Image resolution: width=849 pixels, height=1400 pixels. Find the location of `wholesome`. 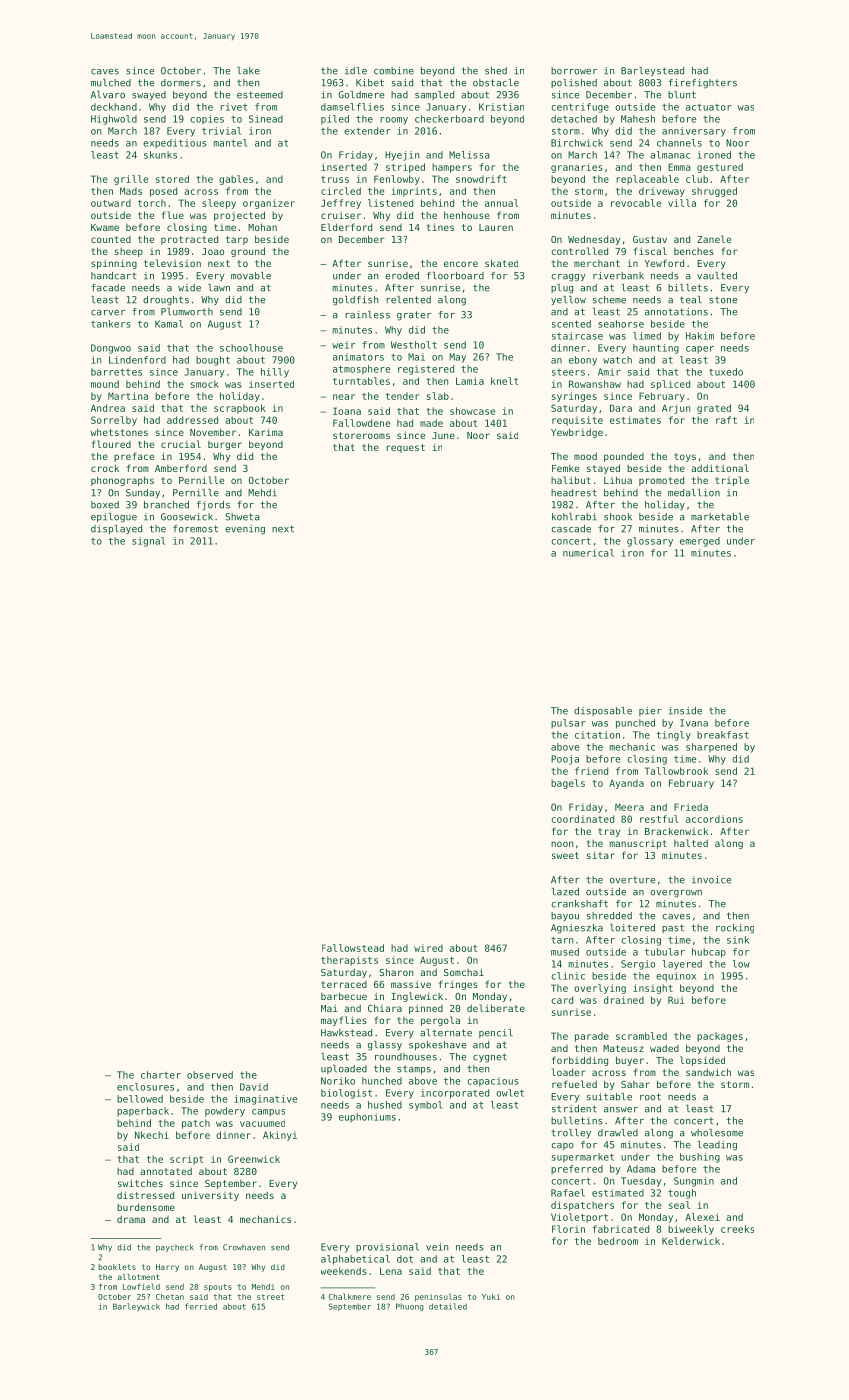

wholesome is located at coordinates (717, 1133).
